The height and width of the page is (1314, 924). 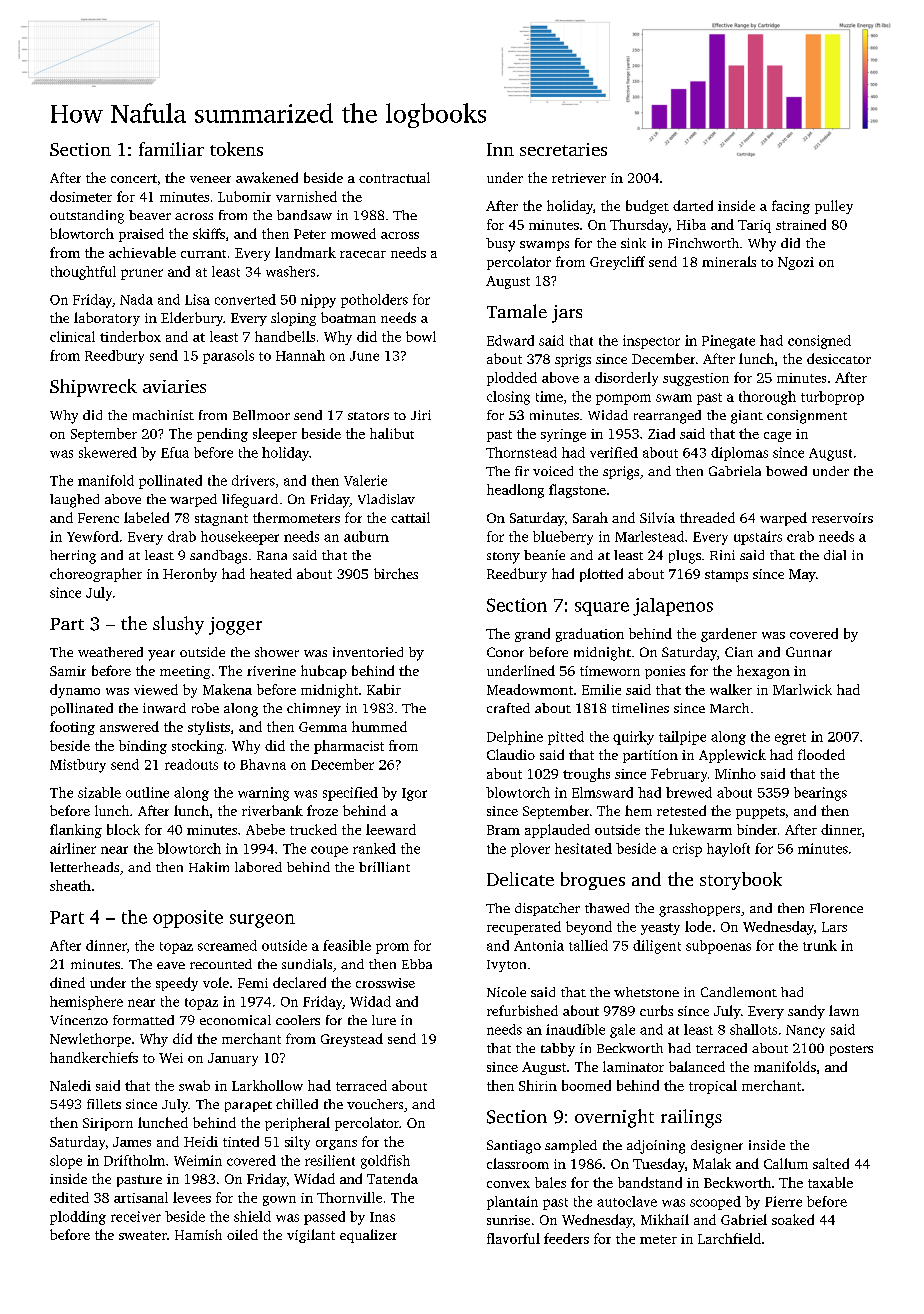 What do you see at coordinates (368, 1236) in the page?
I see `equalizer` at bounding box center [368, 1236].
